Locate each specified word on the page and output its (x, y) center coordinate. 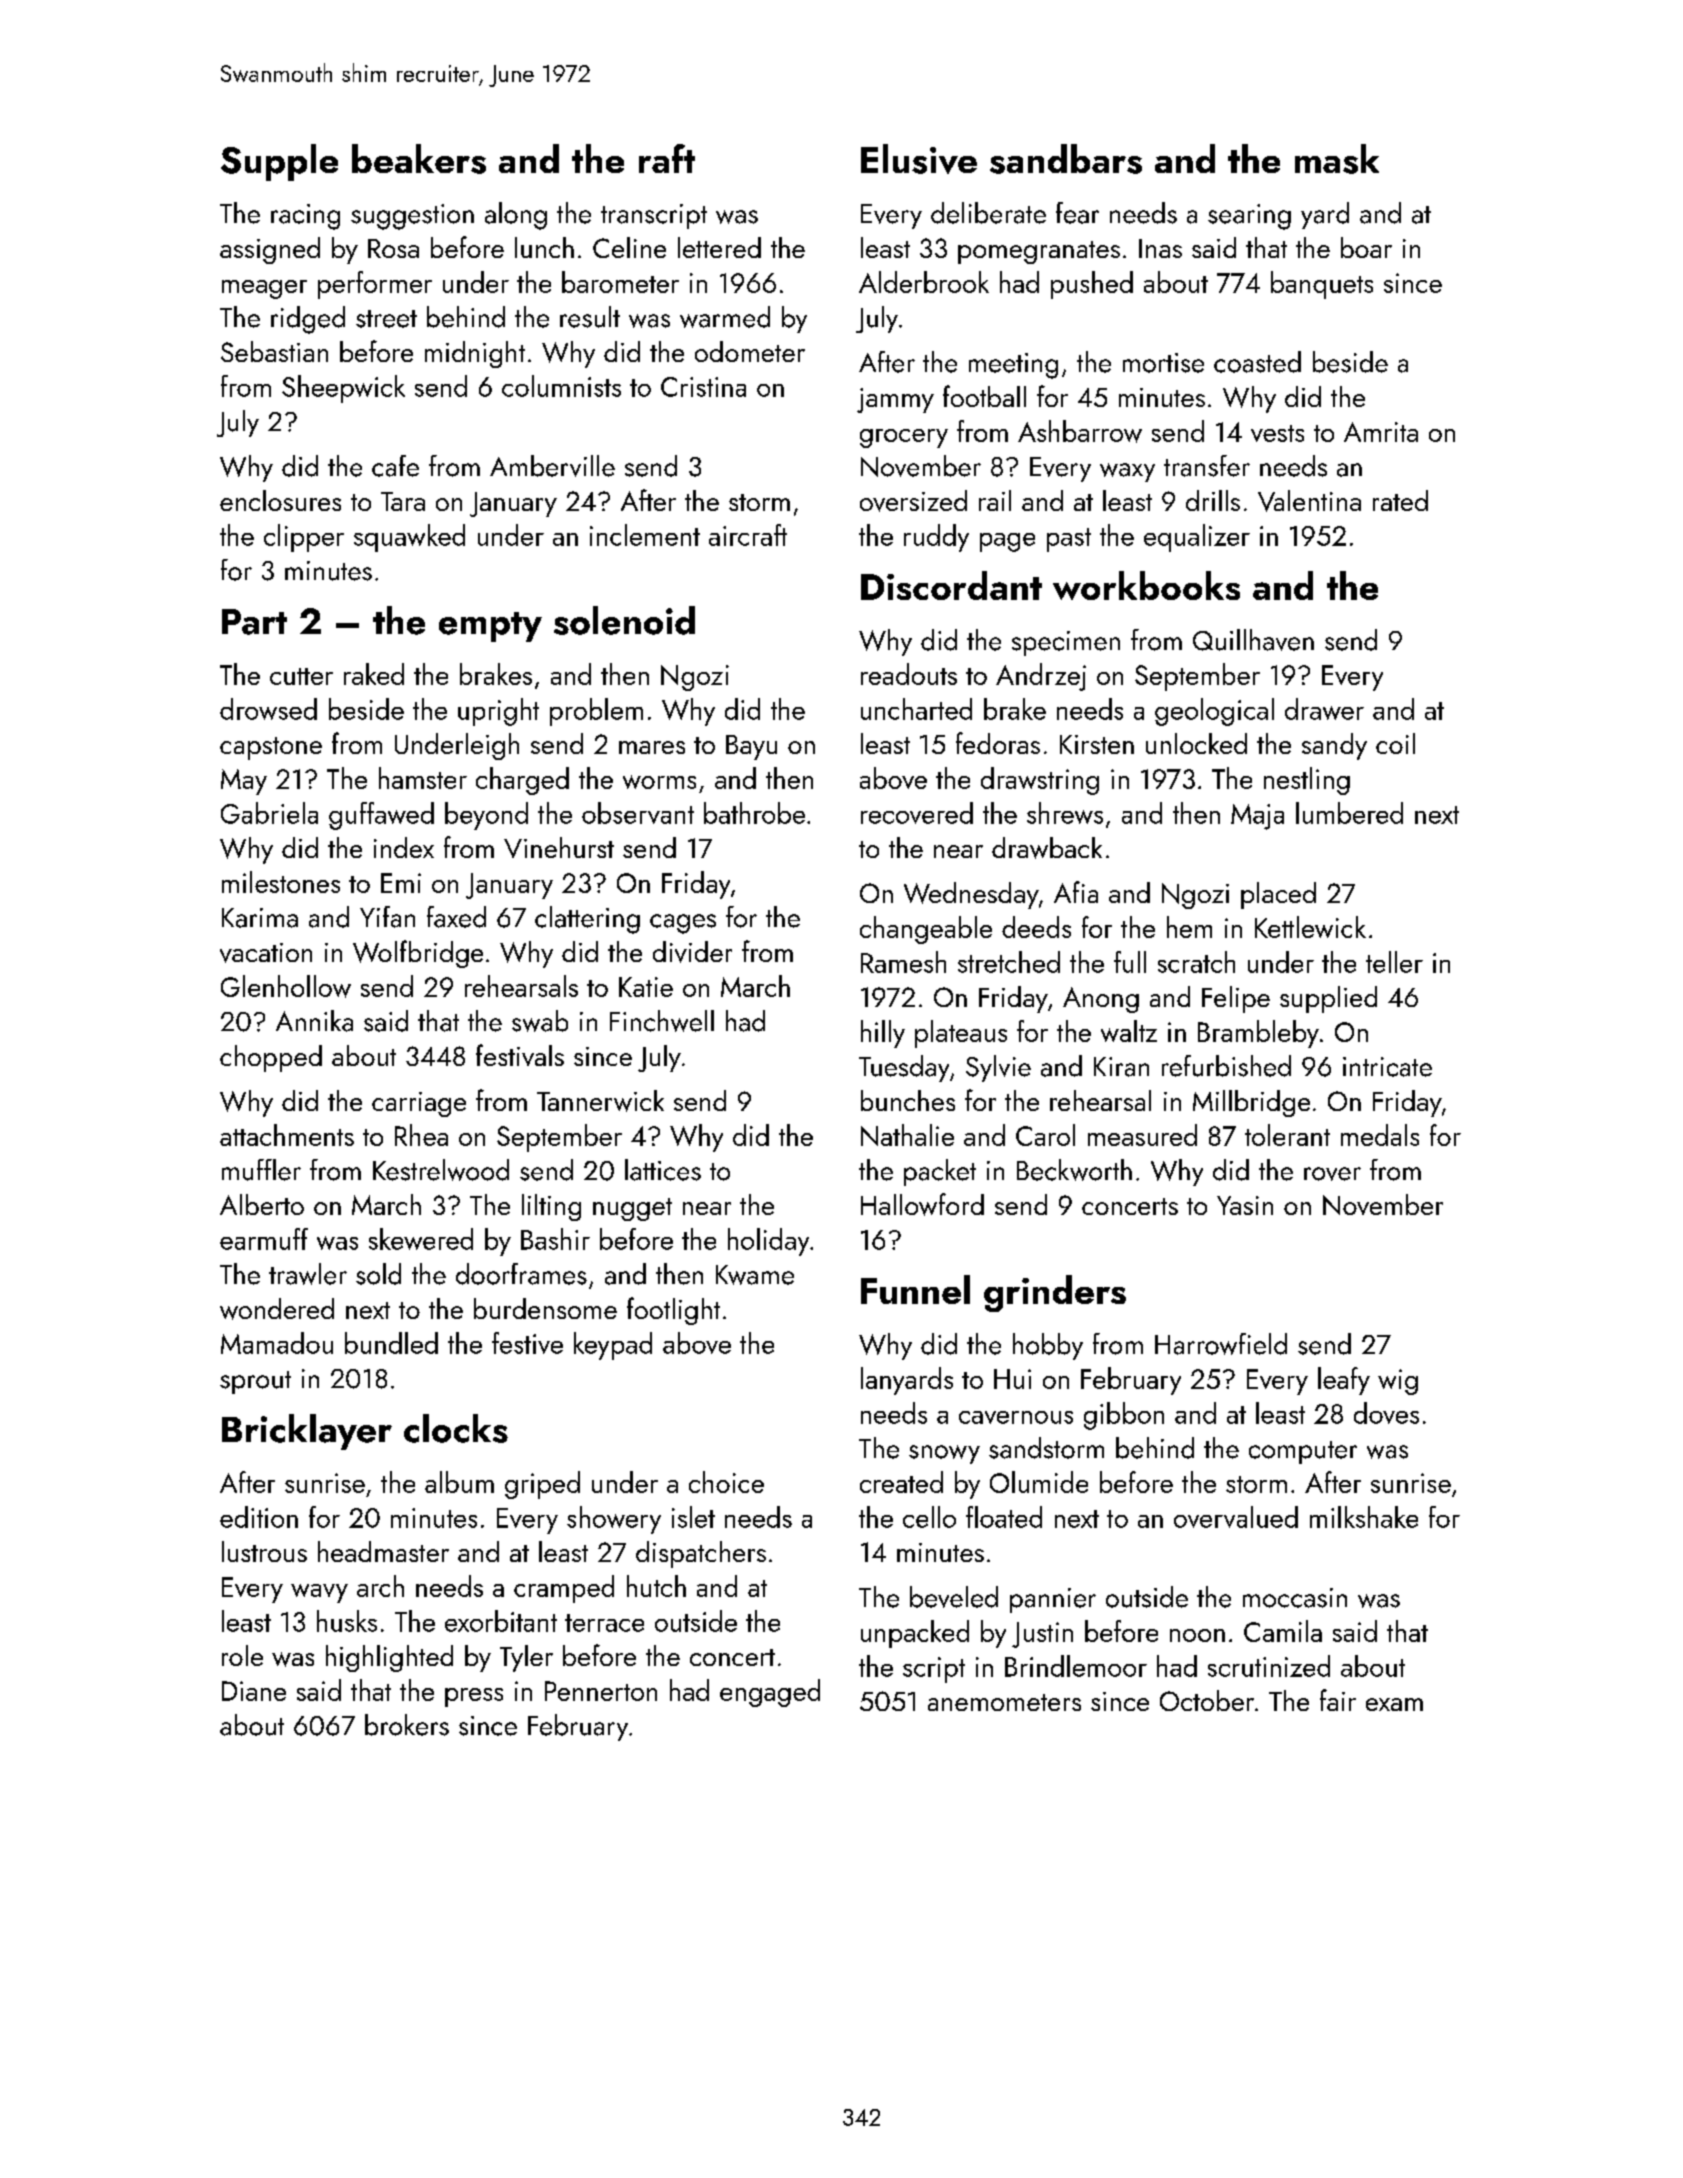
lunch (544, 247)
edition (259, 1517)
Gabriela (269, 813)
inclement (645, 535)
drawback (1047, 848)
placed (1278, 895)
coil (1395, 743)
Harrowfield (1221, 1344)
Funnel (915, 1289)
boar (1366, 247)
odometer (750, 351)
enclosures (280, 500)
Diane (254, 1691)
